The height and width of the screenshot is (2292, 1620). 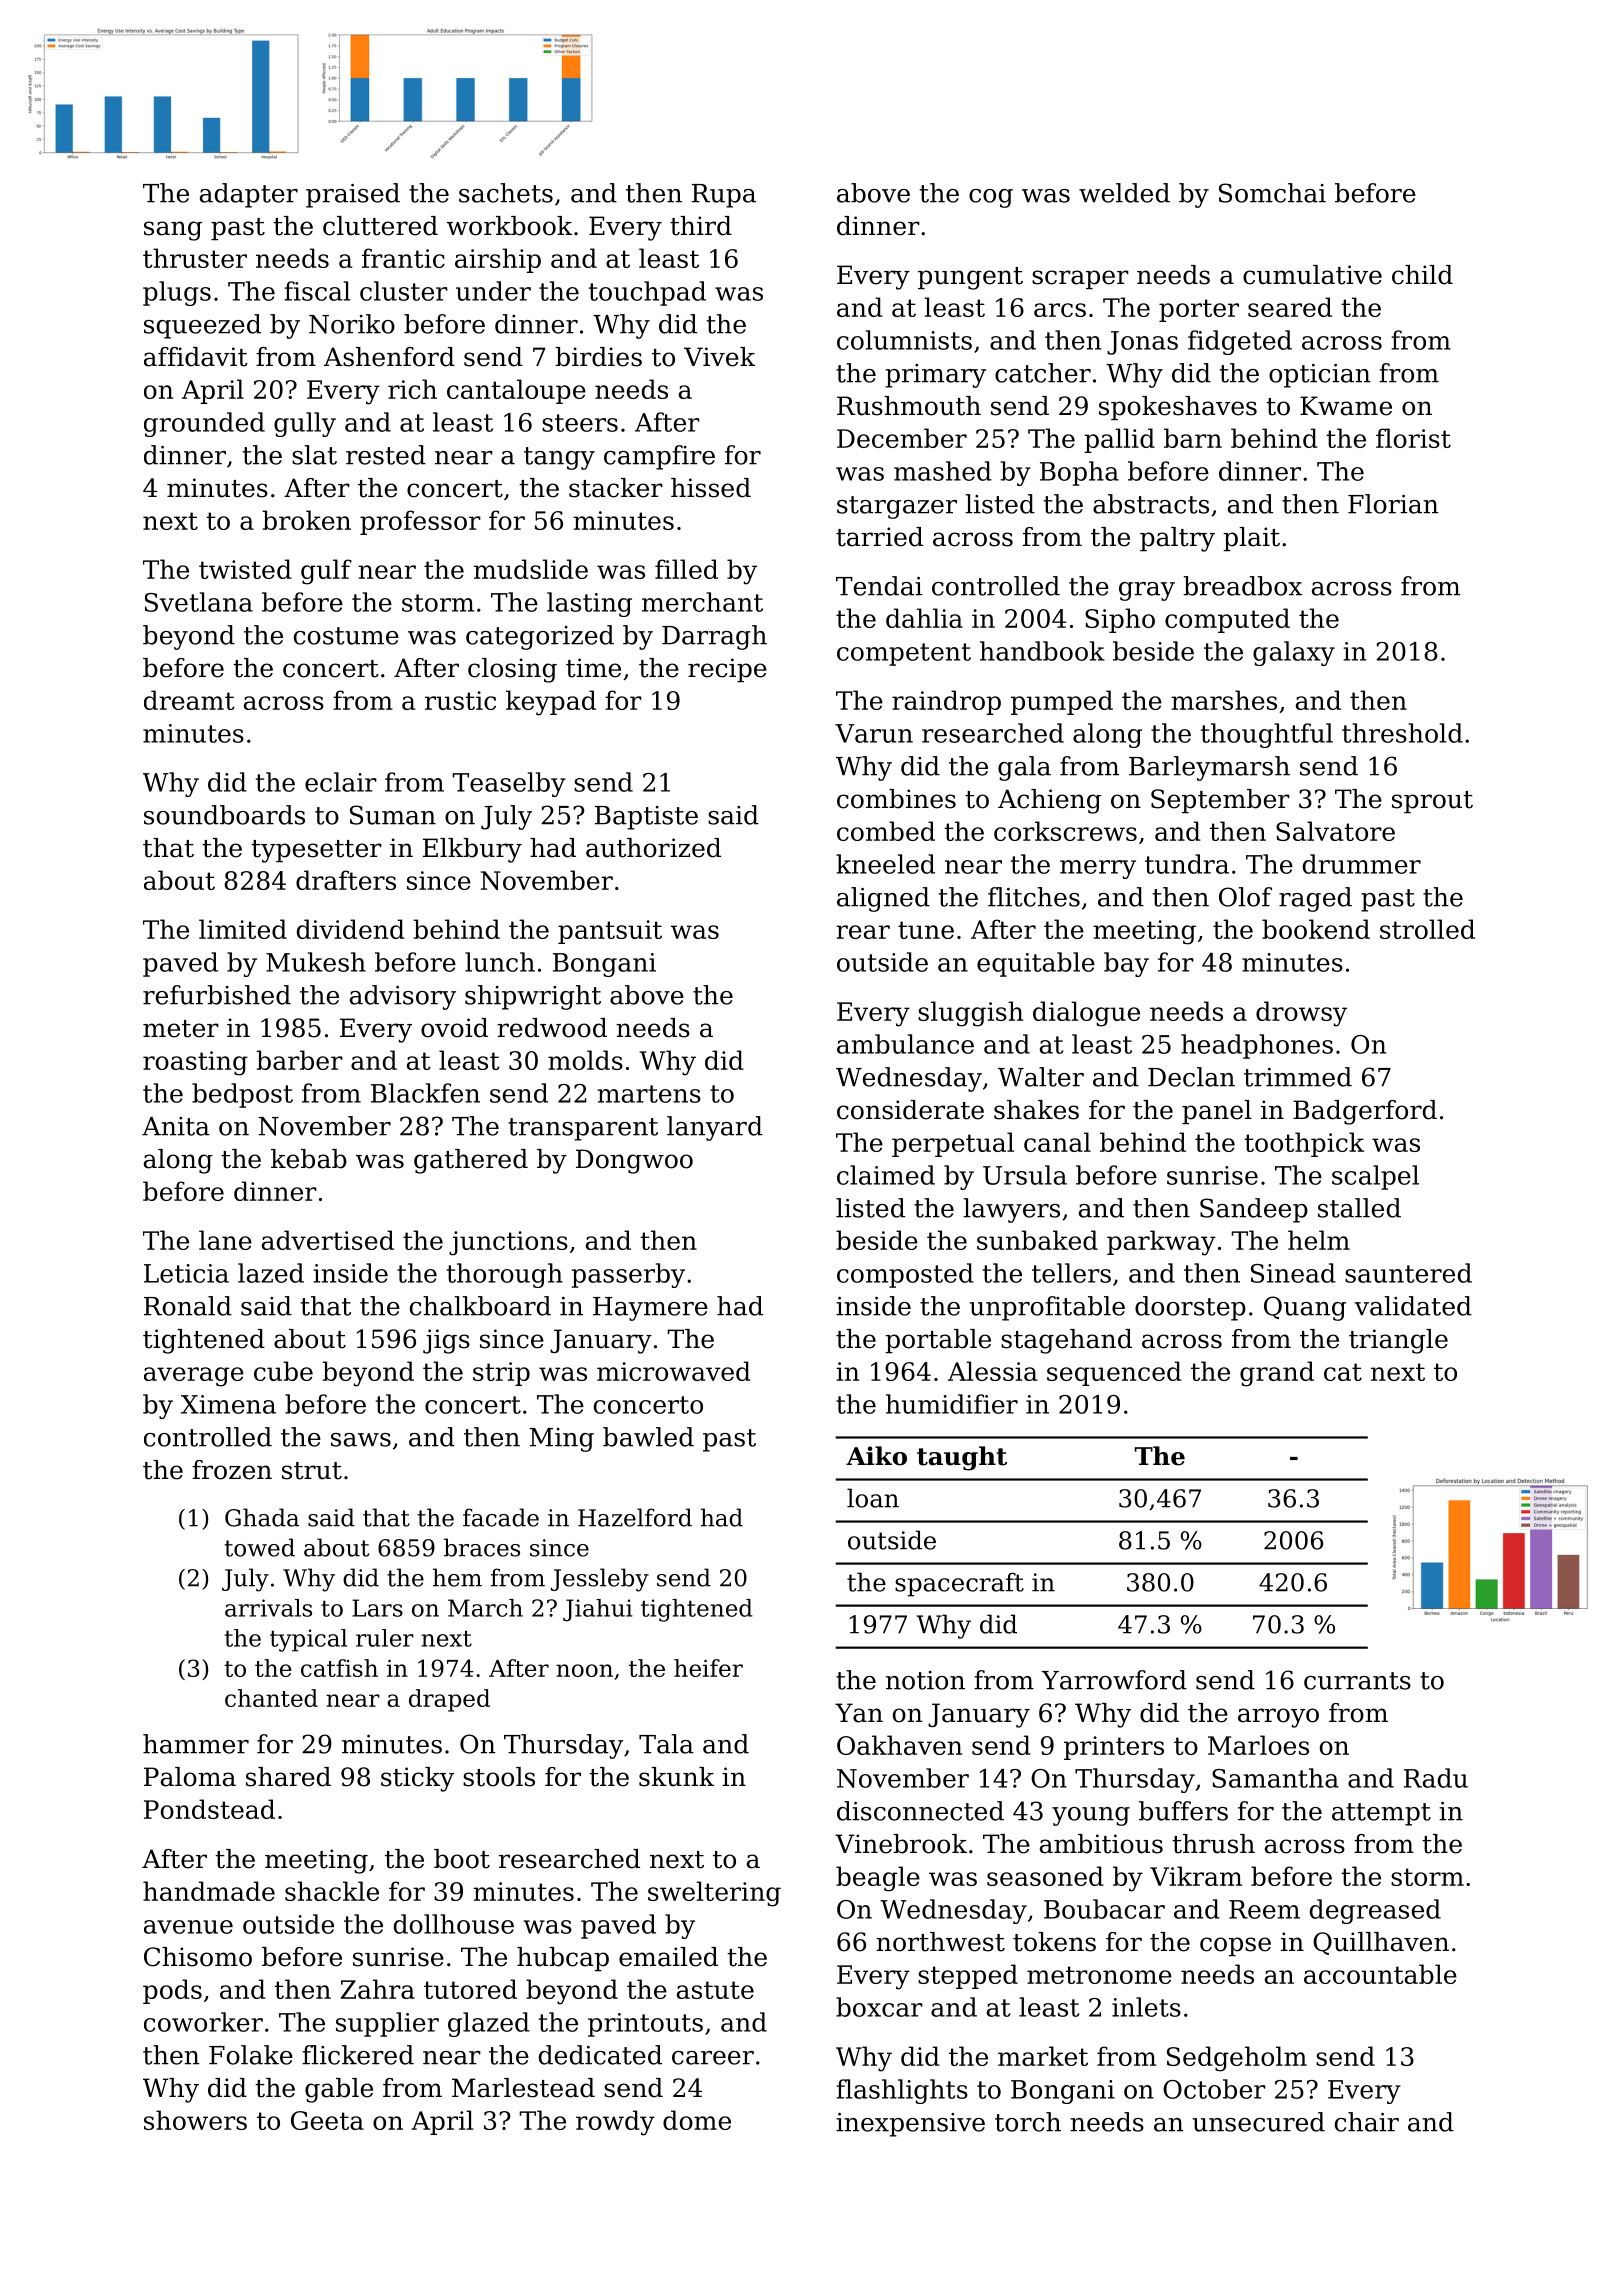 What do you see at coordinates (910, 2125) in the screenshot?
I see `inexpensive` at bounding box center [910, 2125].
